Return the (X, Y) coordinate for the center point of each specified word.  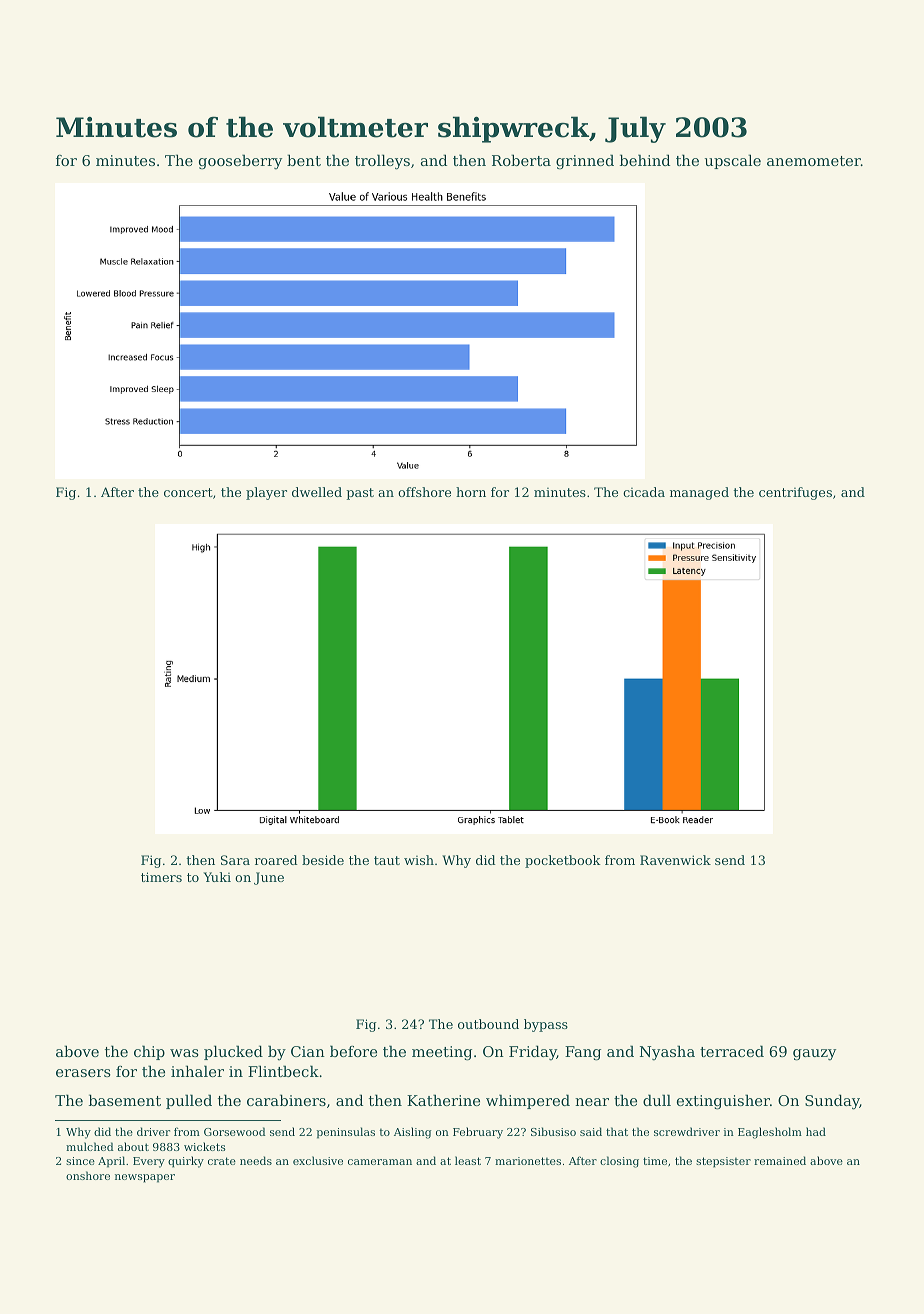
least (468, 1160)
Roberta (521, 160)
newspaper (145, 1178)
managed (699, 493)
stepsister (723, 1162)
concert (188, 492)
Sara (235, 860)
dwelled (317, 492)
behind (645, 160)
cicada (644, 492)
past (360, 494)
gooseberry (240, 162)
